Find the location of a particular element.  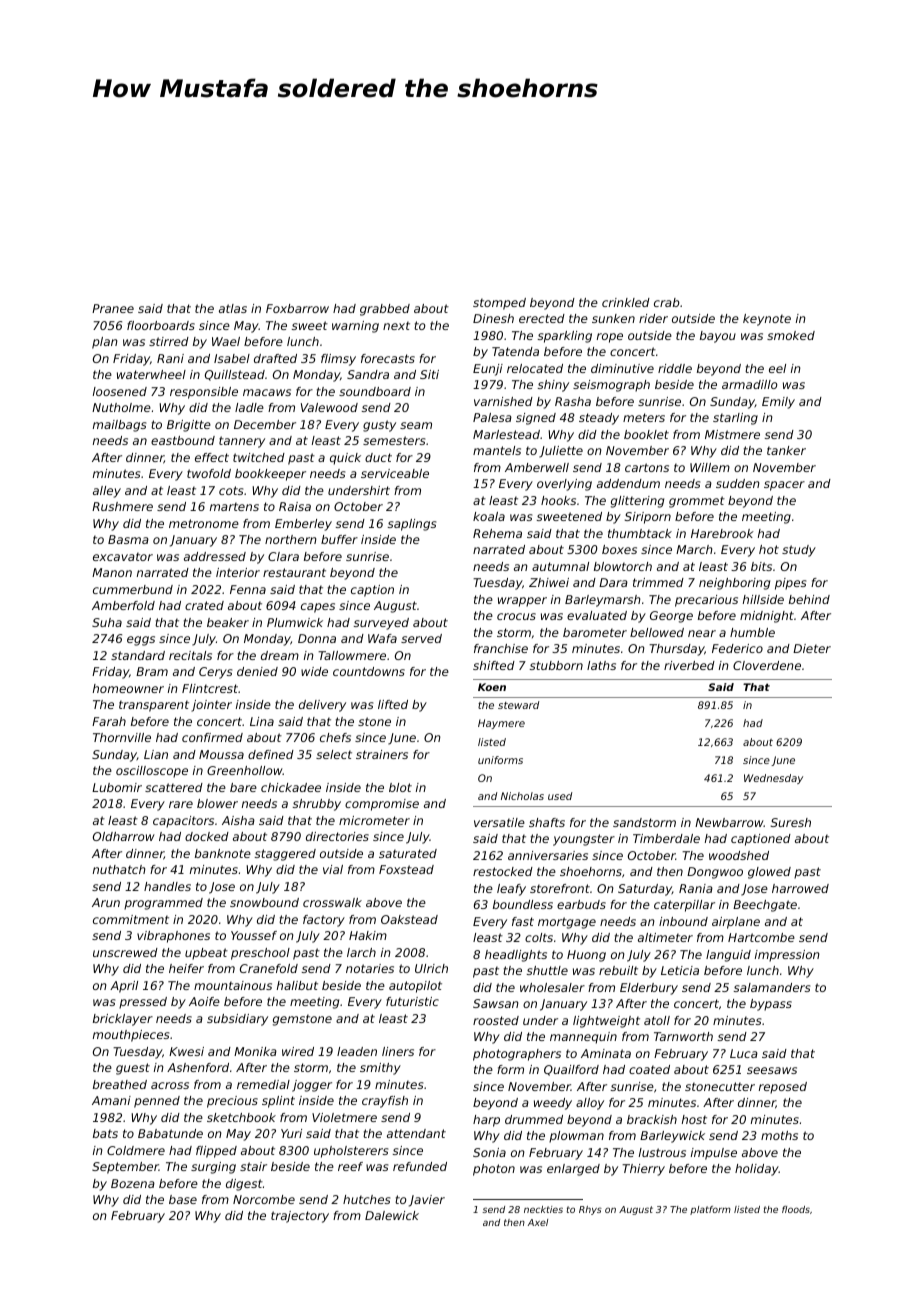

tanker is located at coordinates (786, 450).
